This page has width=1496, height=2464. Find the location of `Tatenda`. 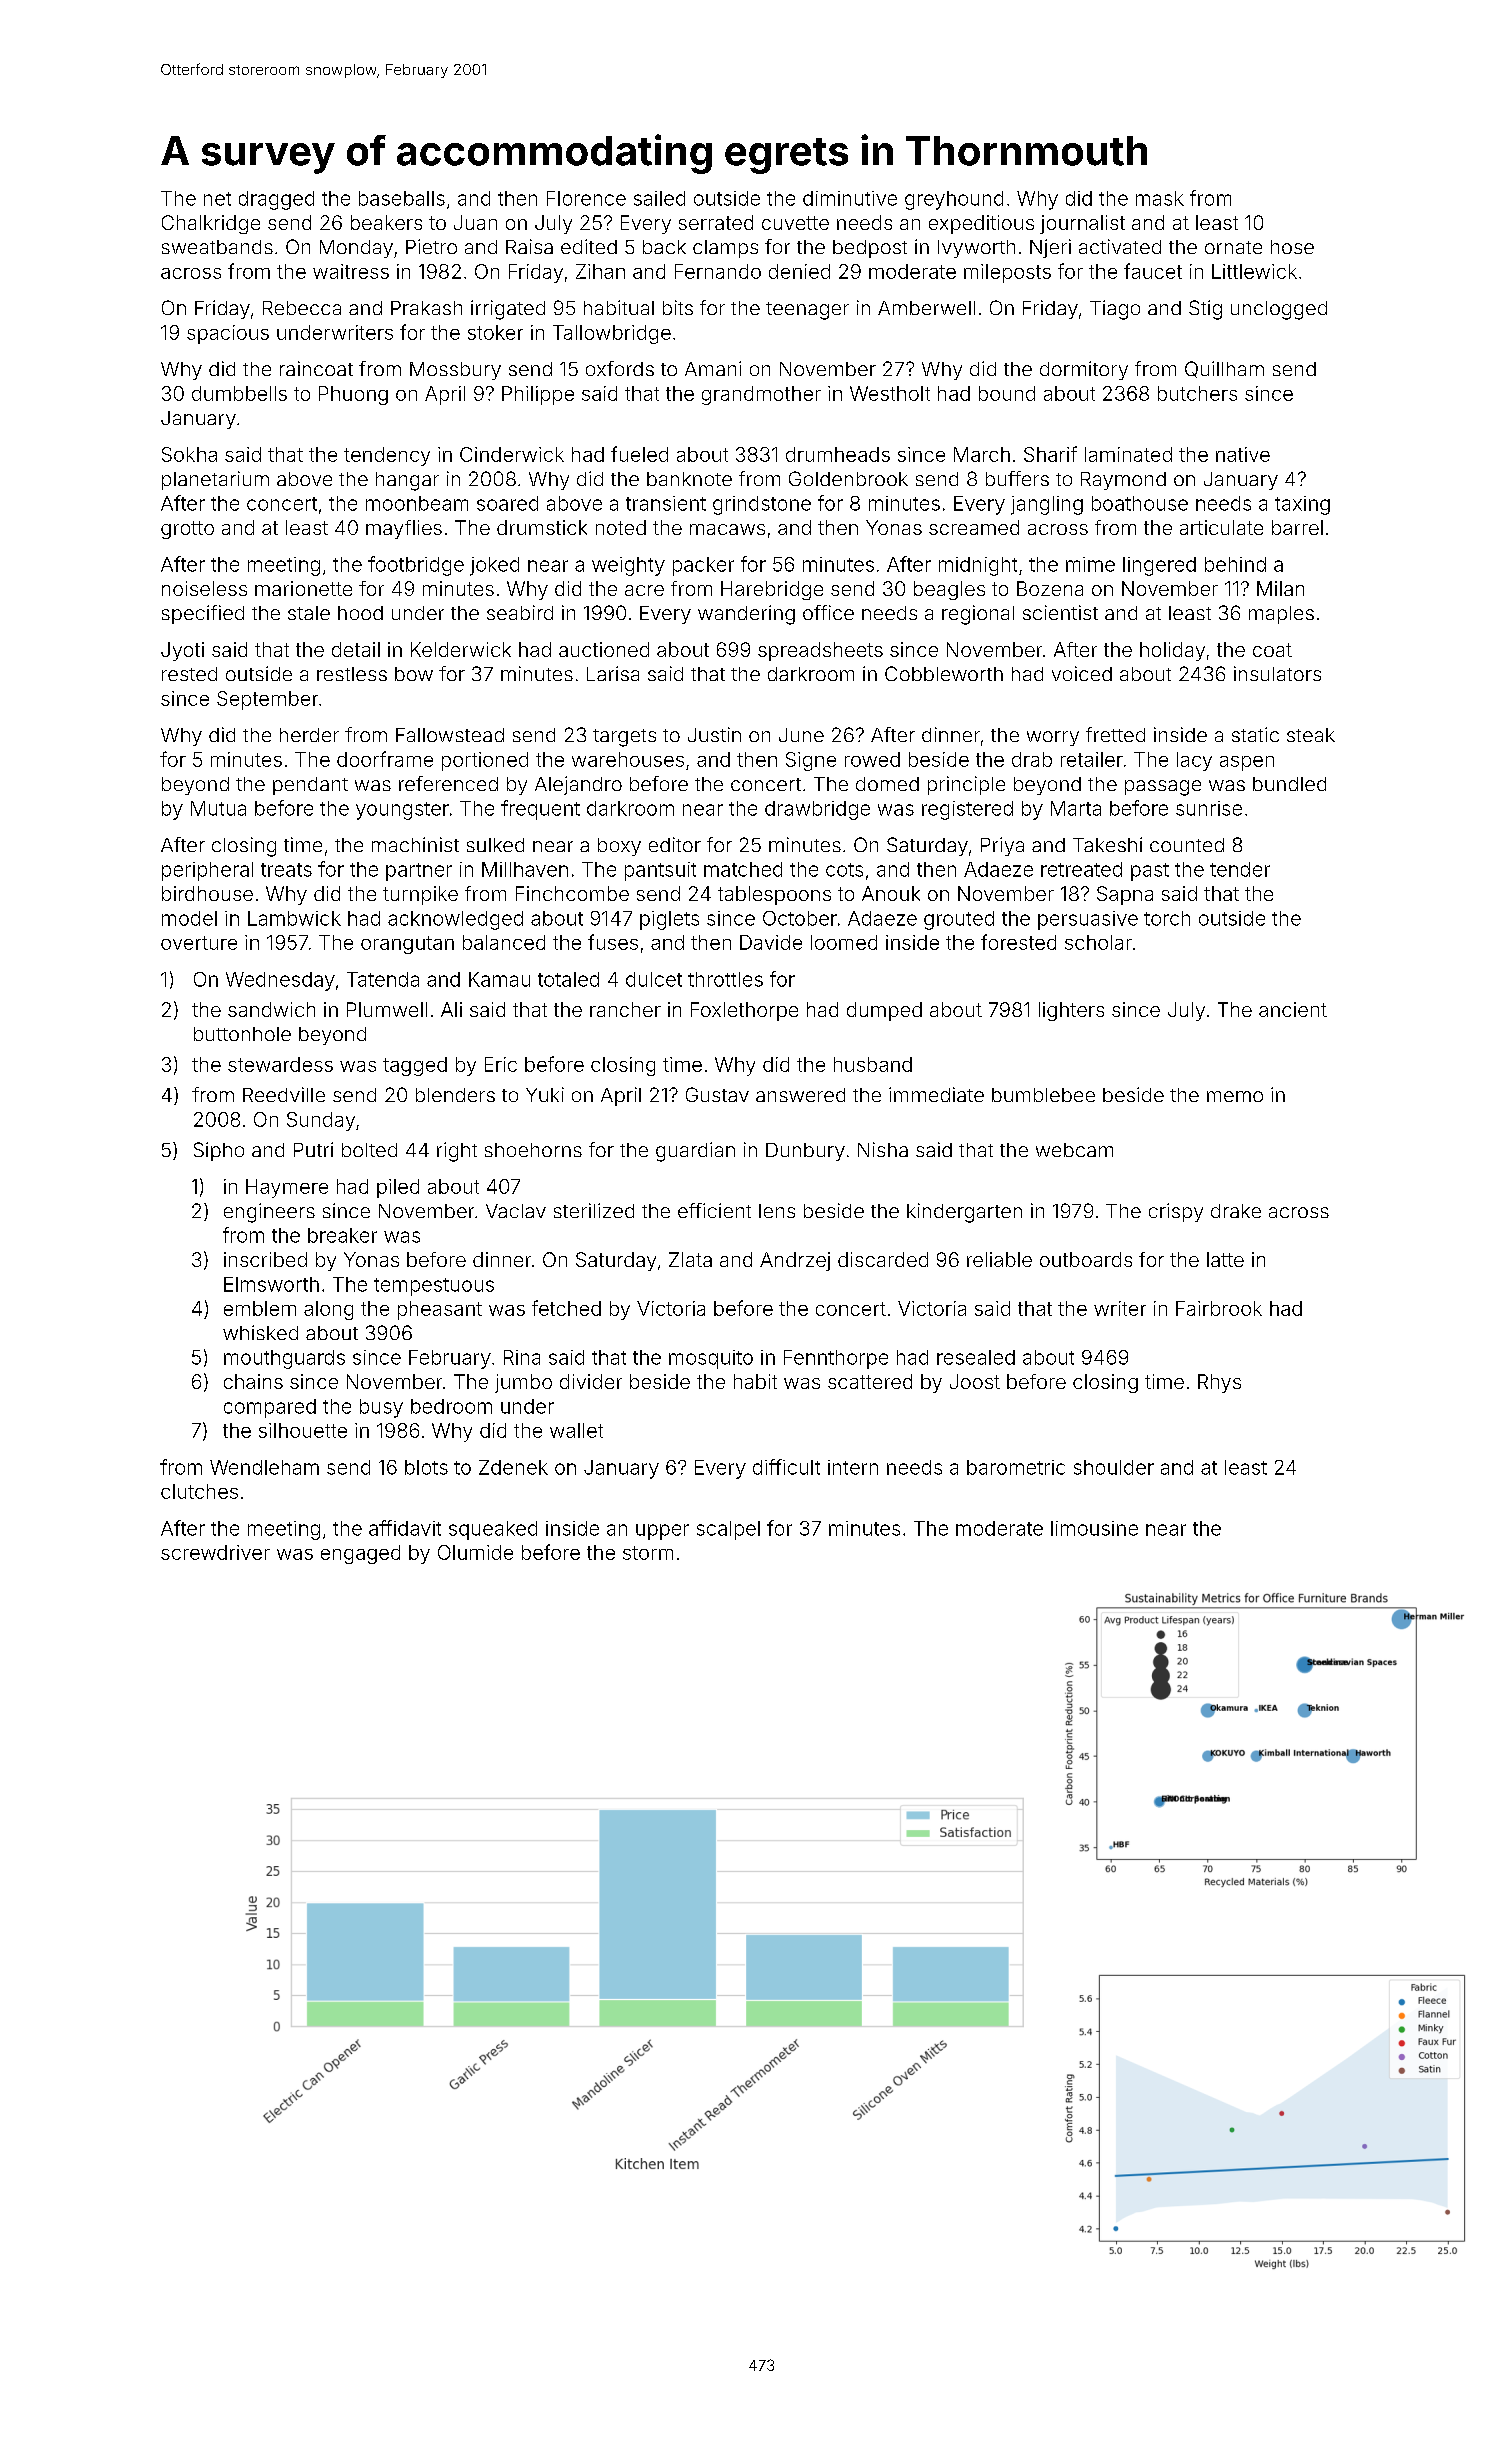

Tatenda is located at coordinates (383, 979).
